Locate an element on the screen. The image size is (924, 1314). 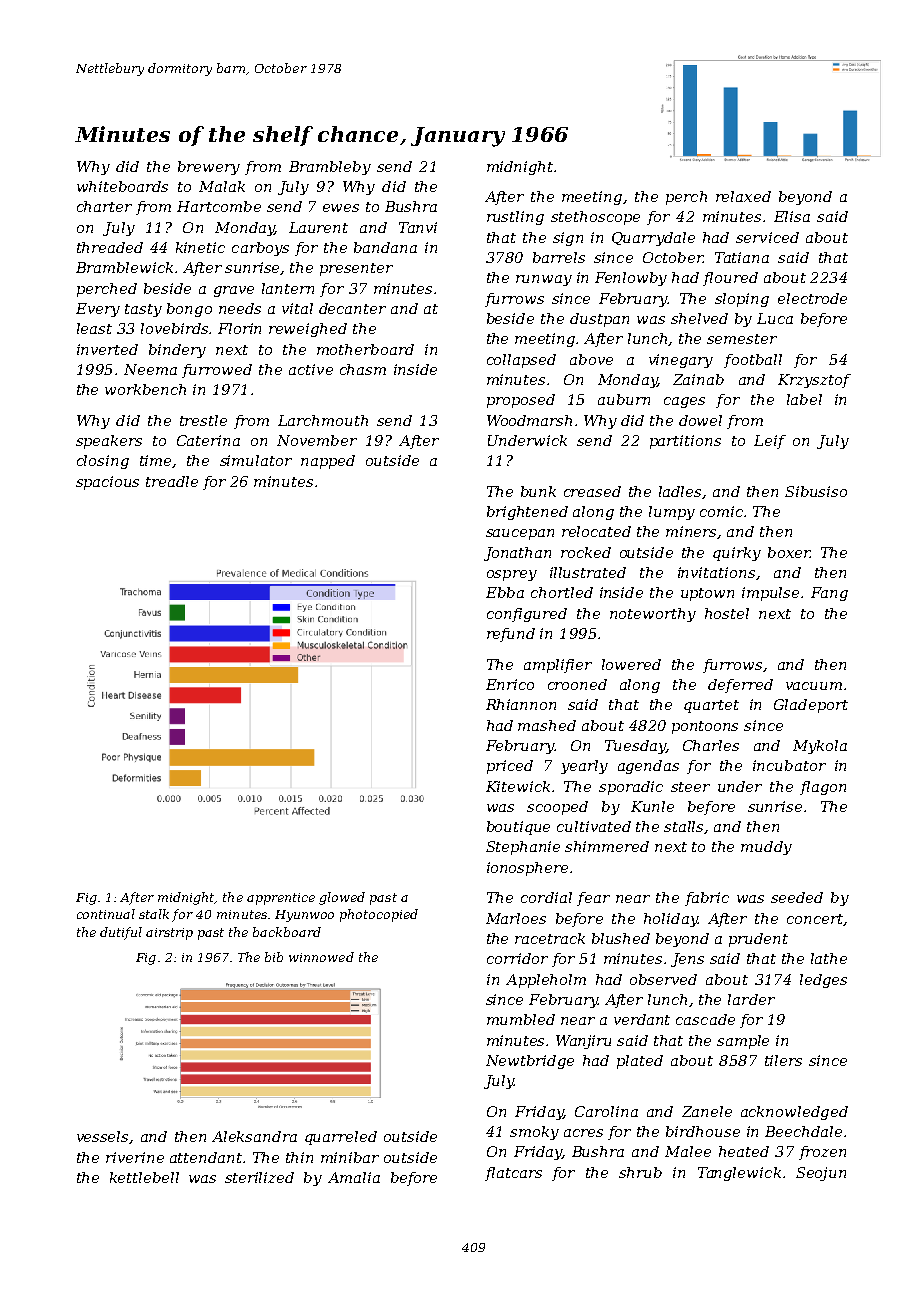
ladles is located at coordinates (680, 491).
